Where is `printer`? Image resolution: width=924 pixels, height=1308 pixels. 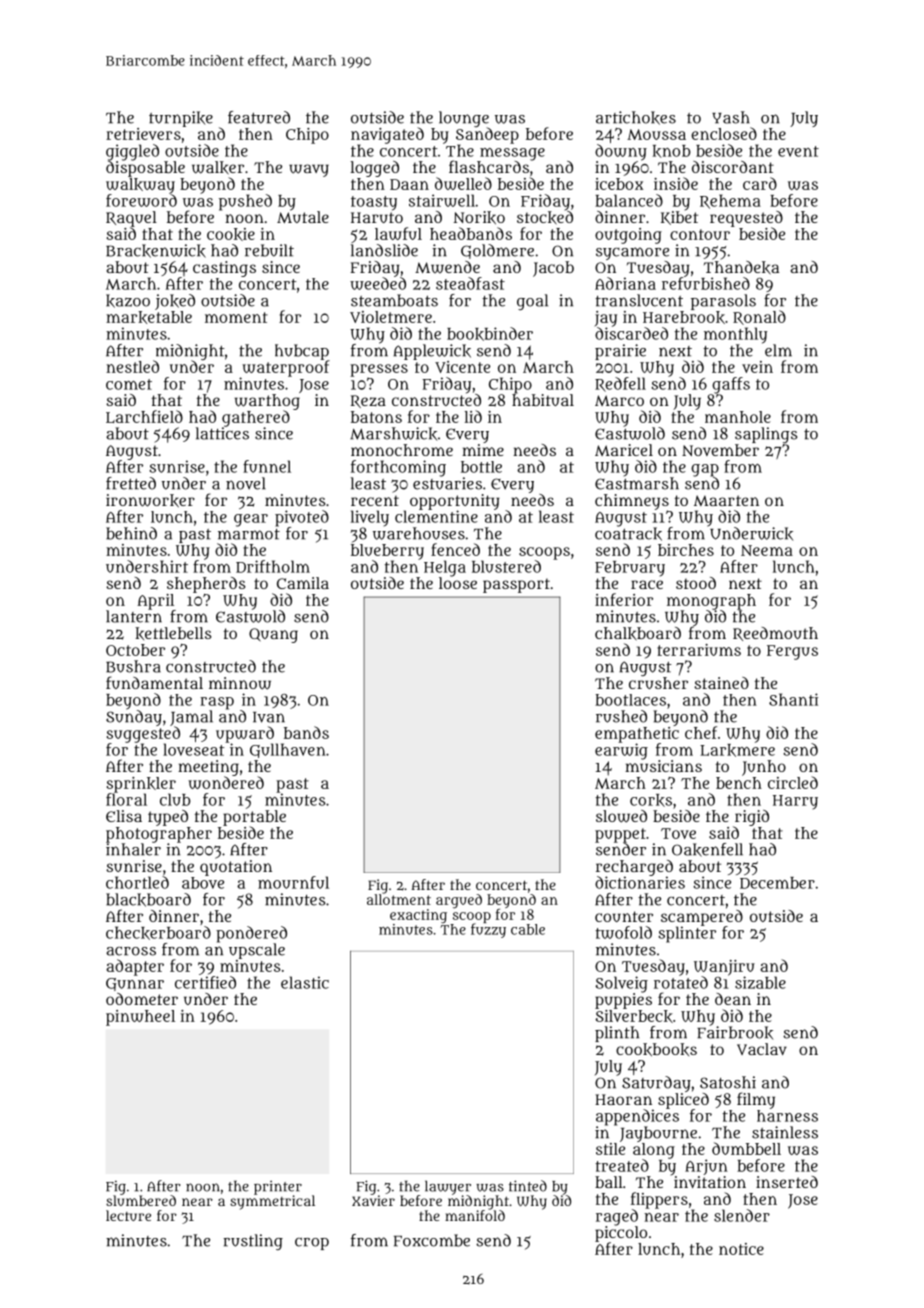
printer is located at coordinates (278, 1188).
